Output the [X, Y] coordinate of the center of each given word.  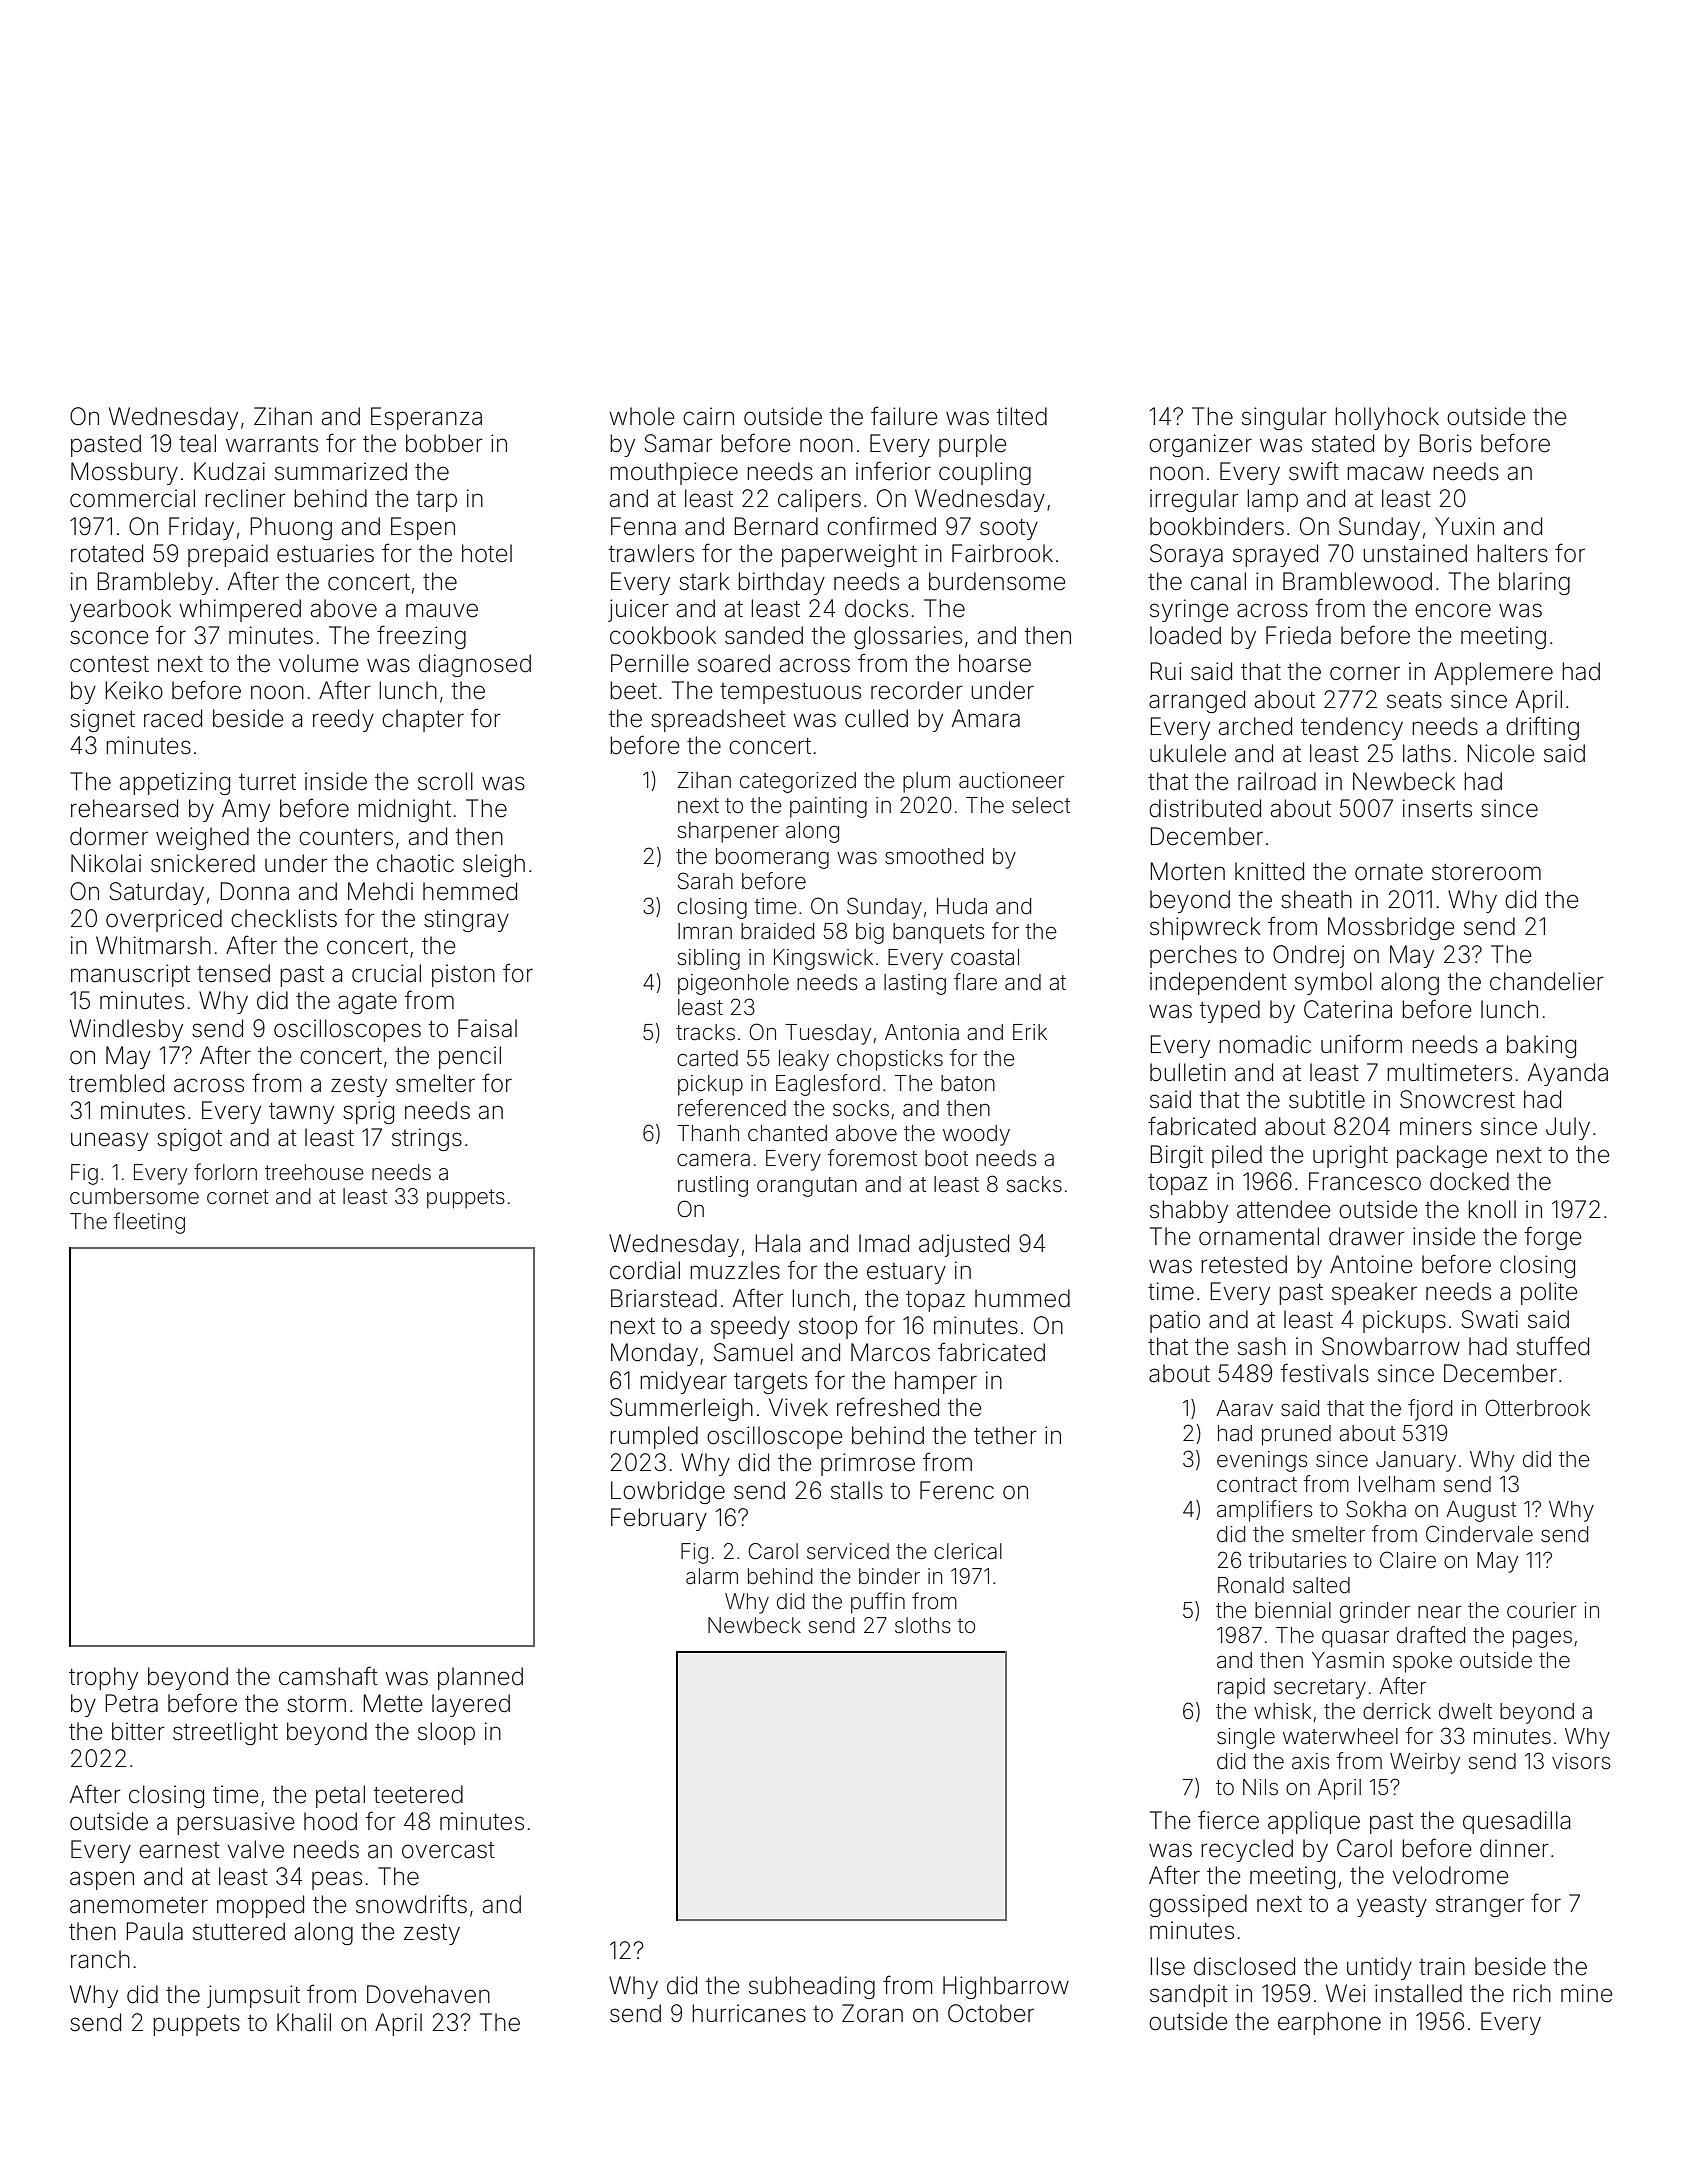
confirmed [881, 526]
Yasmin [1348, 1660]
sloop [446, 1733]
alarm [712, 1576]
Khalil [304, 2022]
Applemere [1493, 673]
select [1041, 805]
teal [197, 443]
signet [102, 720]
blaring [1534, 583]
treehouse [314, 1172]
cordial [645, 1270]
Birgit [1177, 1156]
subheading [812, 1987]
